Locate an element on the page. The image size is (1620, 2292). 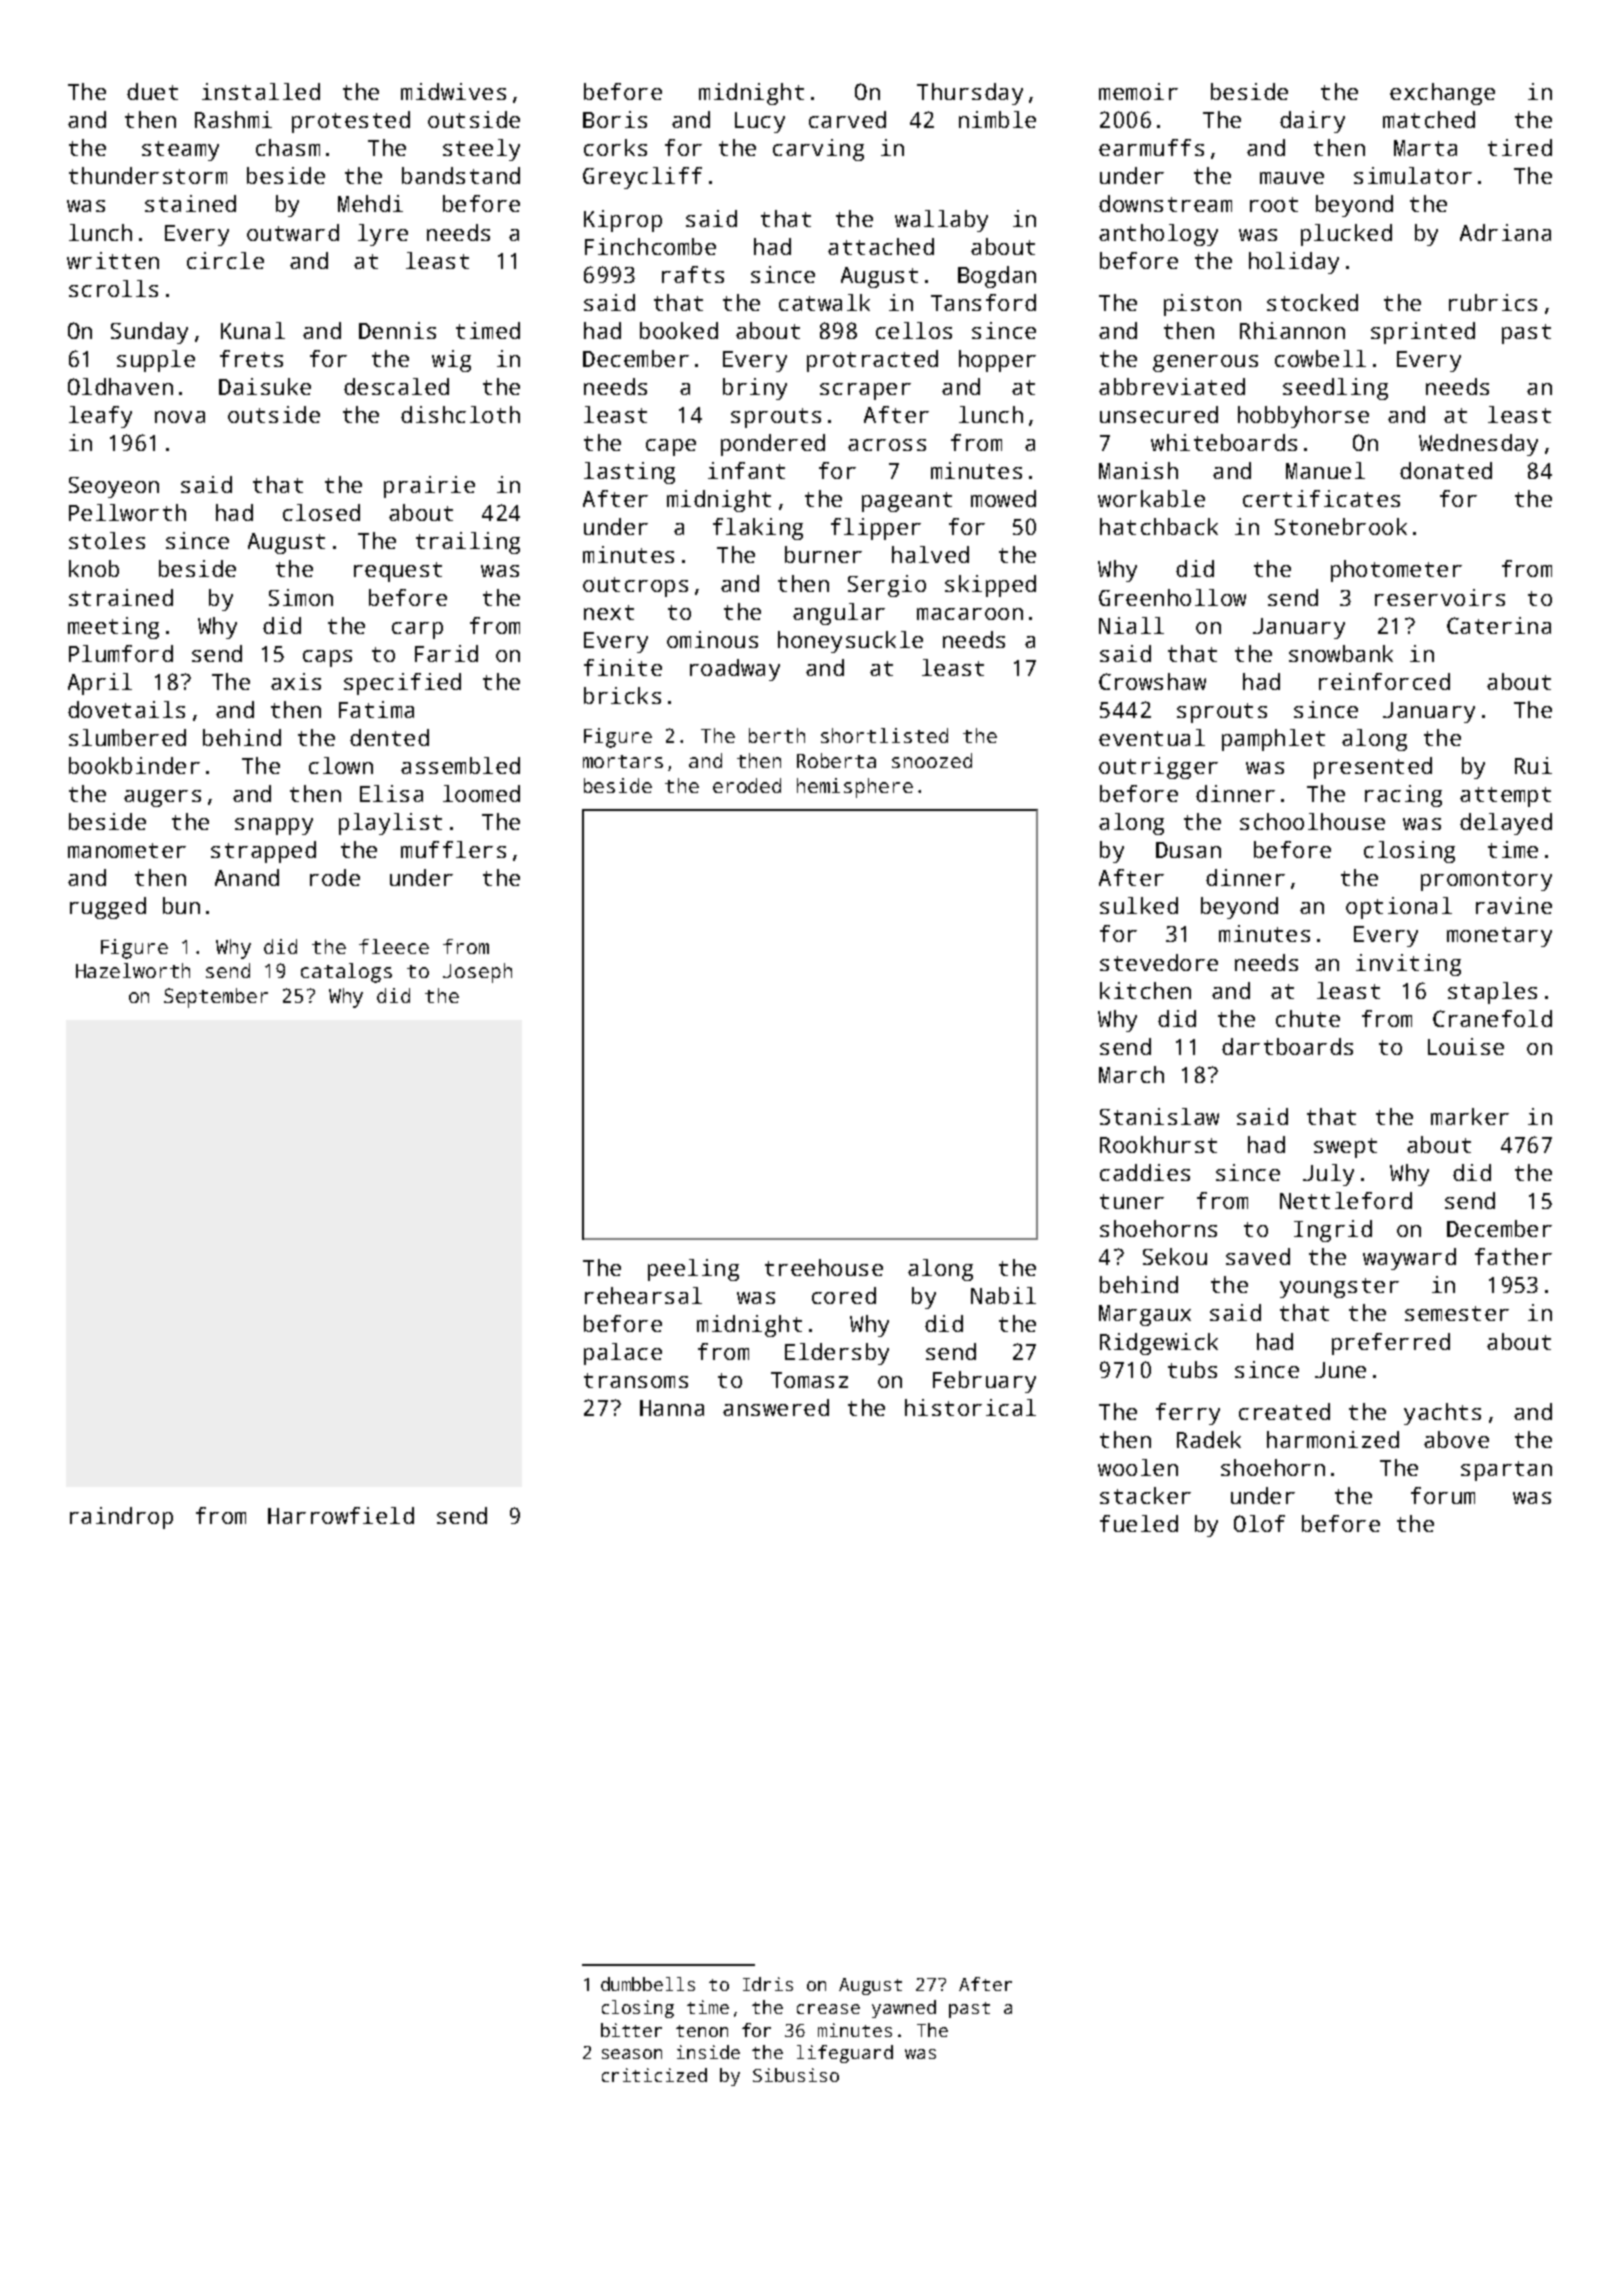
dairy is located at coordinates (1312, 122).
